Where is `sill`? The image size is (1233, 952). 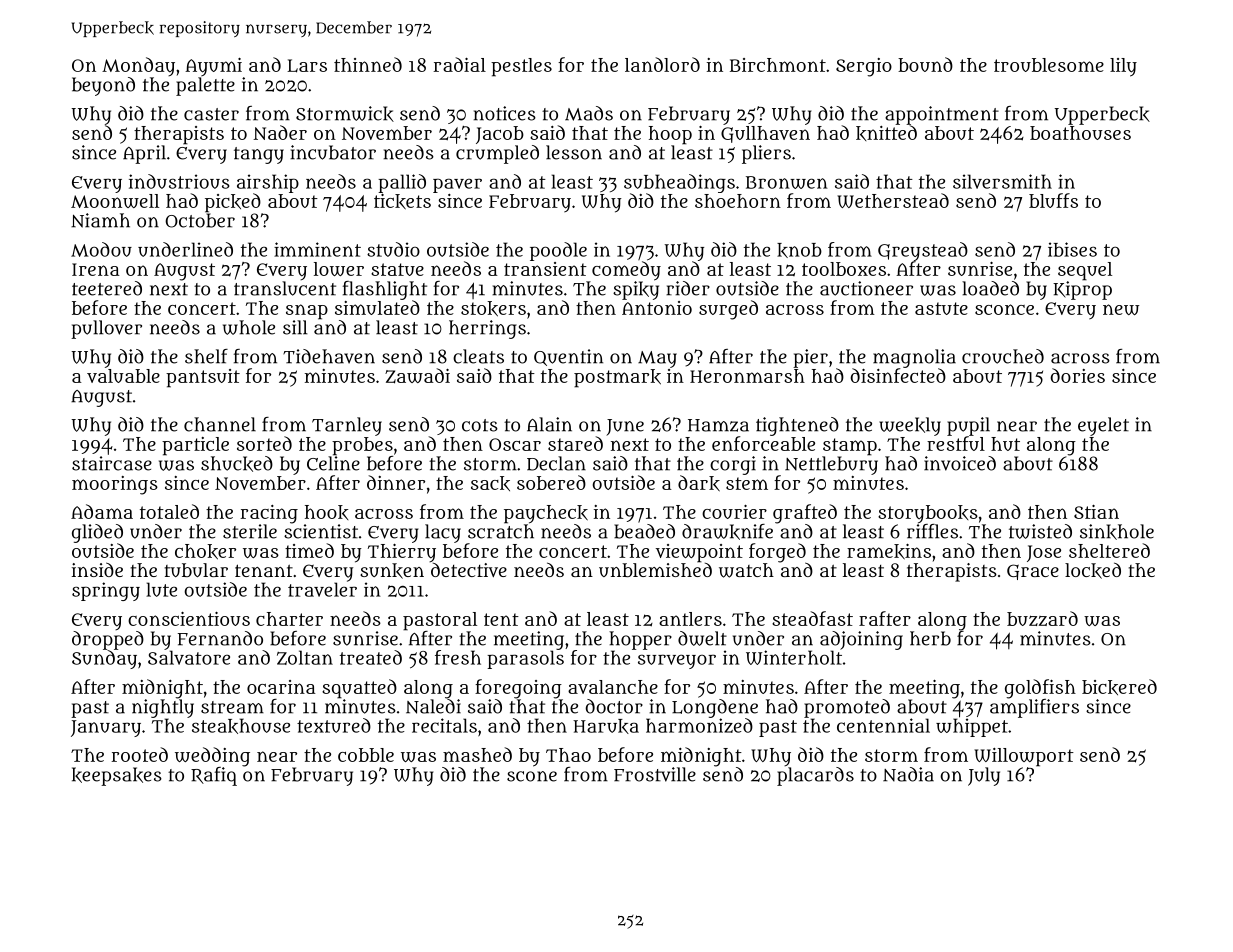
sill is located at coordinates (295, 327).
